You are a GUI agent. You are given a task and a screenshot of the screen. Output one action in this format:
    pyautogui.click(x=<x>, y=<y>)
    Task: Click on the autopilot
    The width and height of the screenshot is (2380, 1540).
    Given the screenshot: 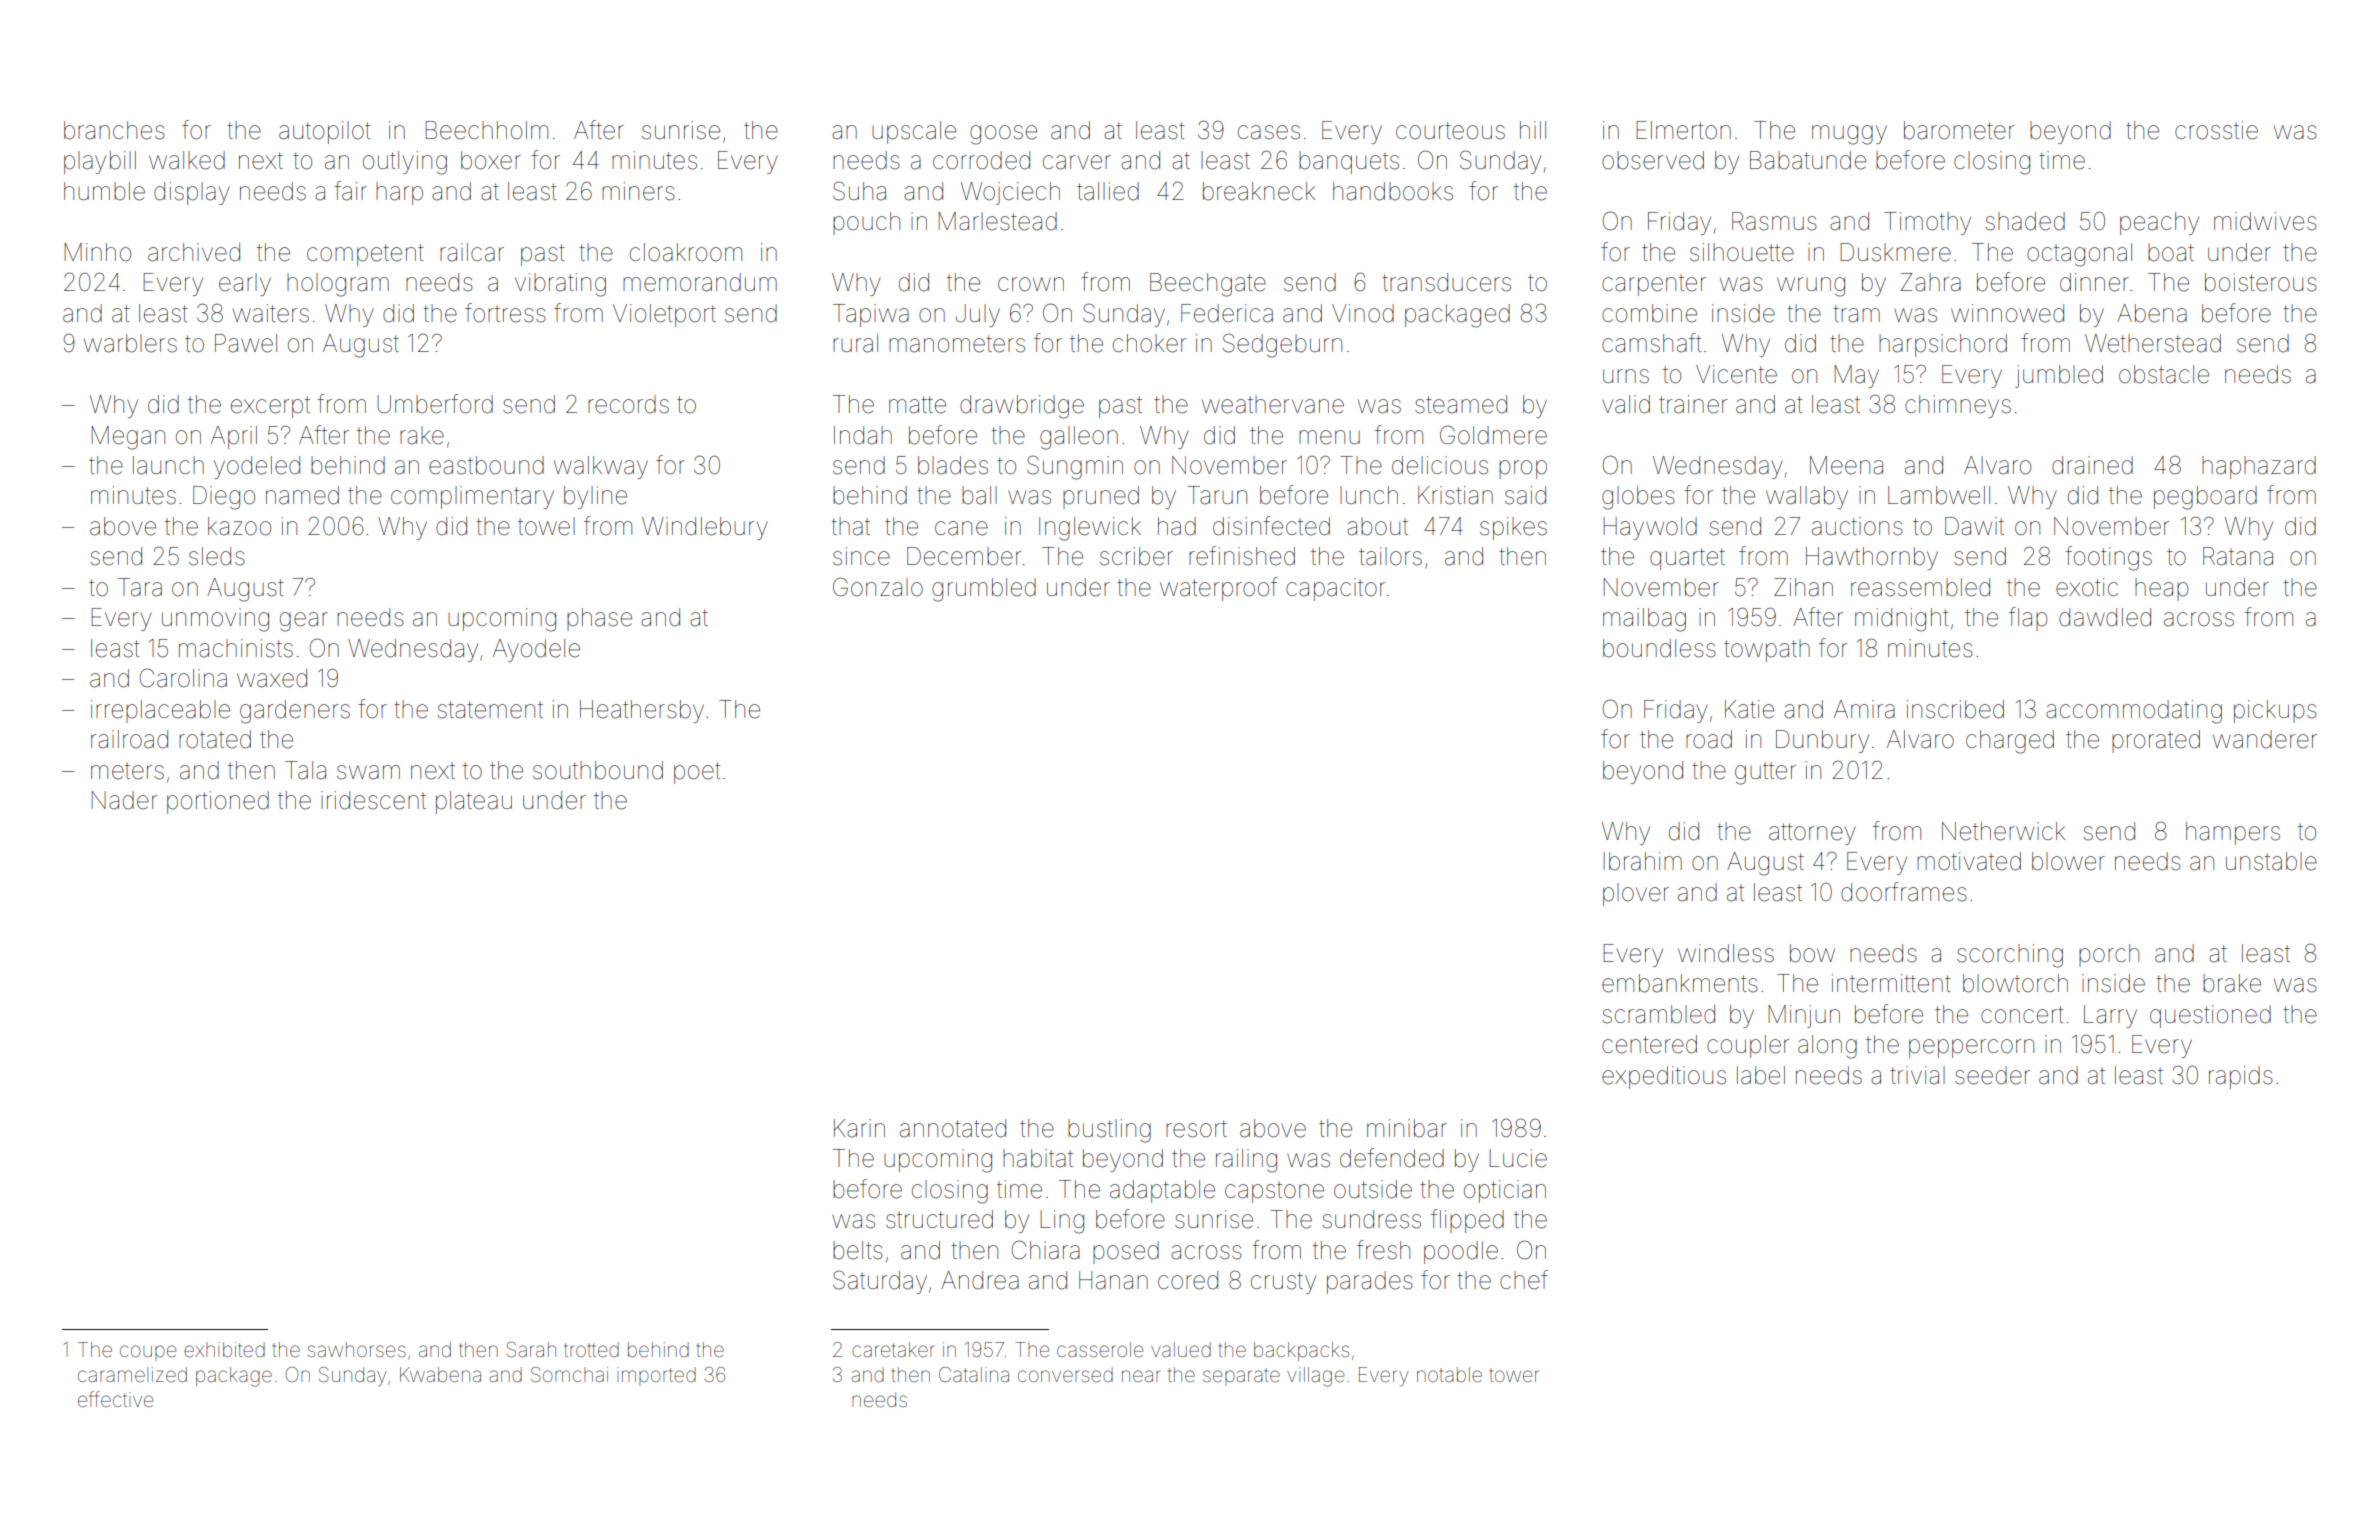 What is the action you would take?
    pyautogui.click(x=325, y=132)
